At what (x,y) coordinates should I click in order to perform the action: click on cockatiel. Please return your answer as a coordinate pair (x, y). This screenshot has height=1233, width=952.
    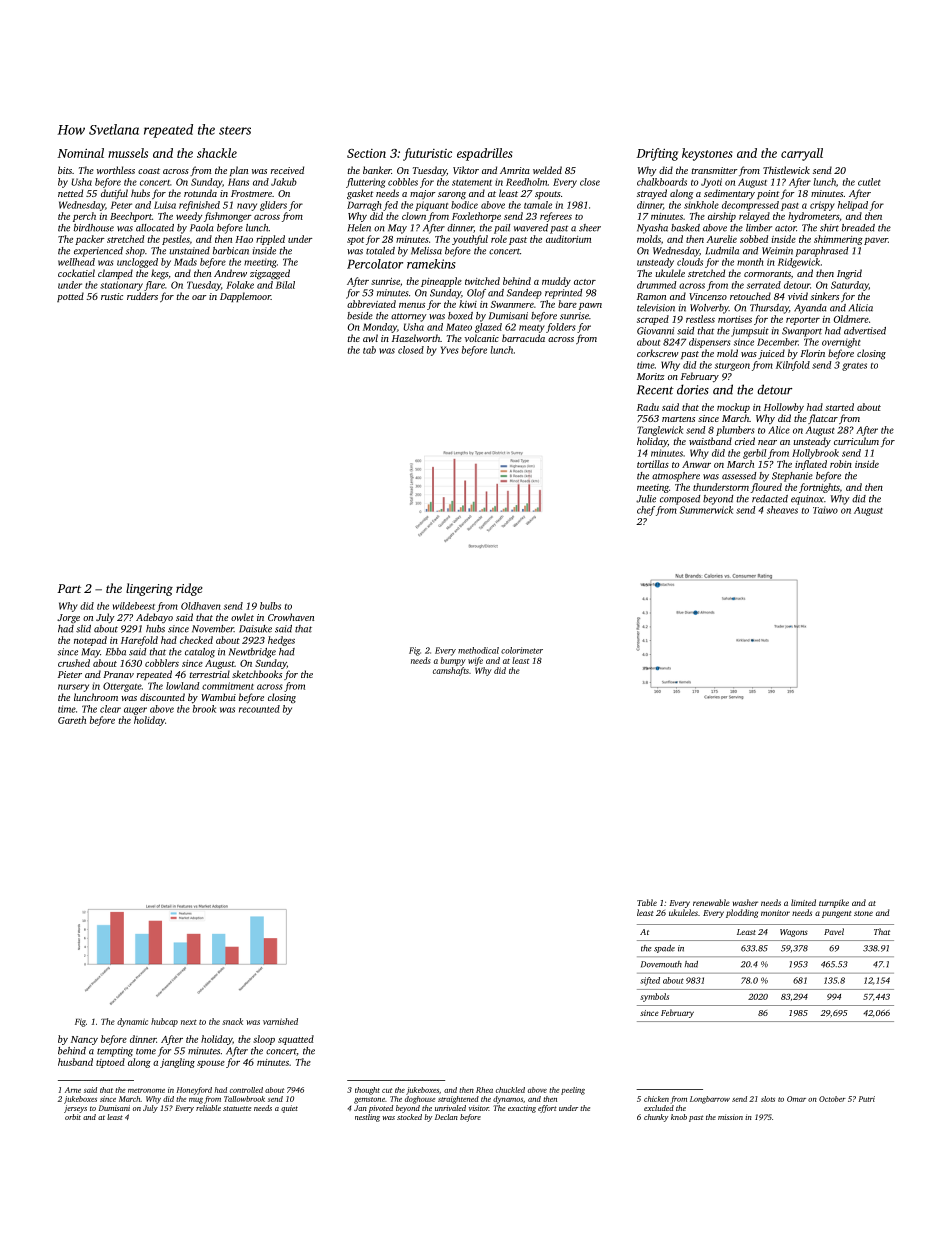
    Looking at the image, I should click on (76, 273).
